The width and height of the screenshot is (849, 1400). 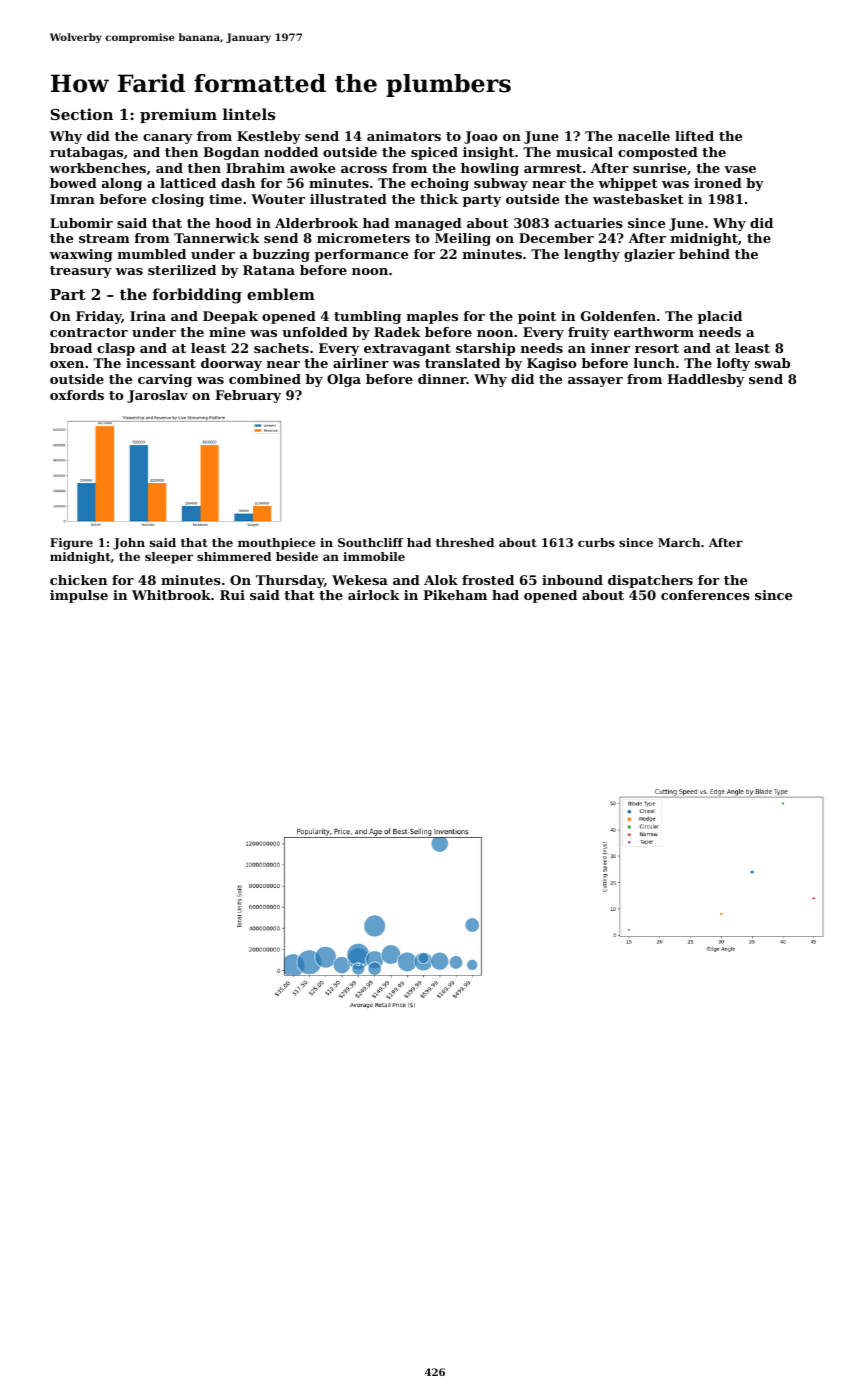 What do you see at coordinates (644, 136) in the screenshot?
I see `nacelle` at bounding box center [644, 136].
